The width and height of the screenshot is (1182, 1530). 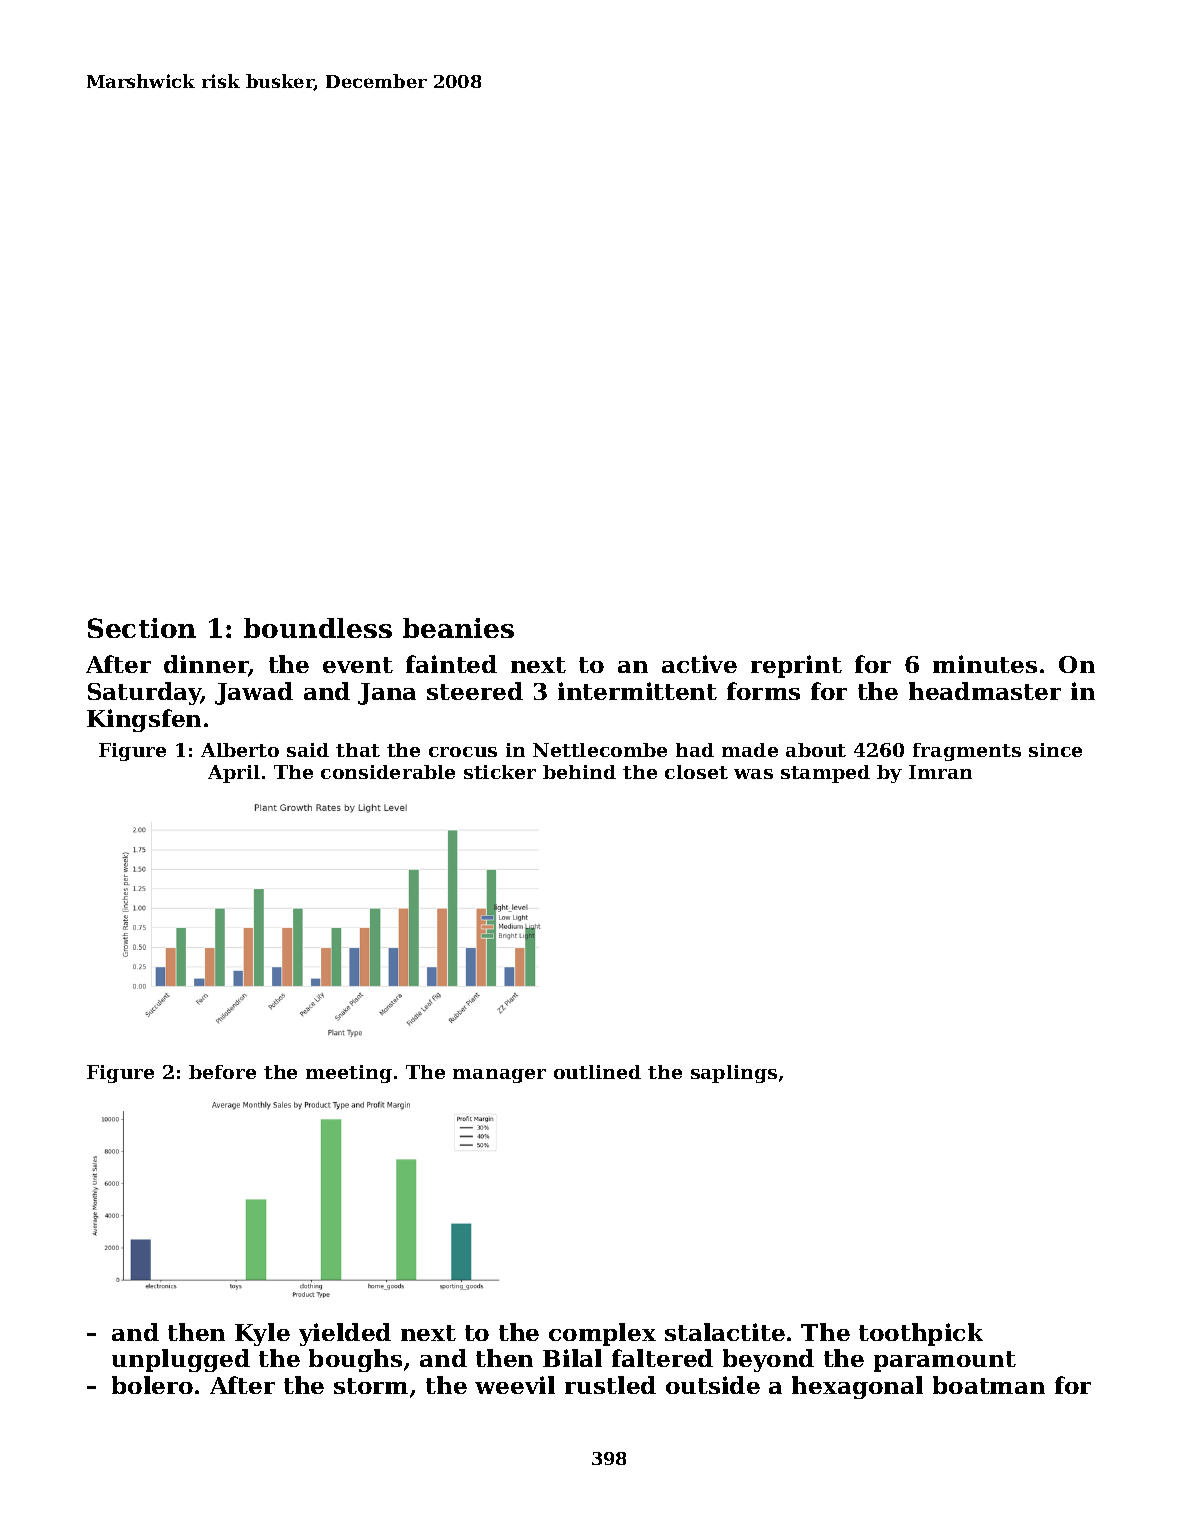 What do you see at coordinates (734, 1074) in the screenshot?
I see `saplings` at bounding box center [734, 1074].
